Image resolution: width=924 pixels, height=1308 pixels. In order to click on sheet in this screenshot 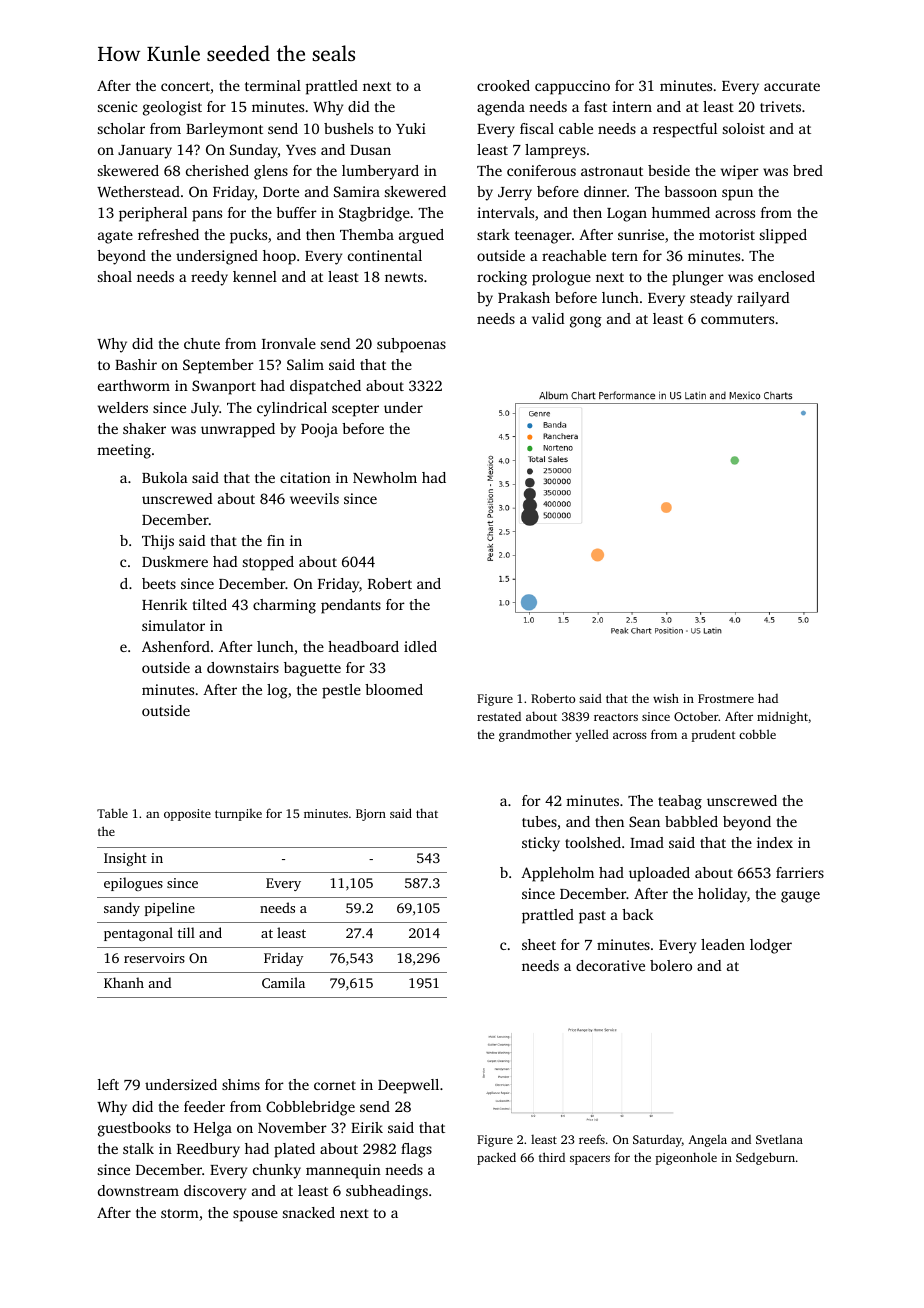, I will do `click(539, 944)`.
